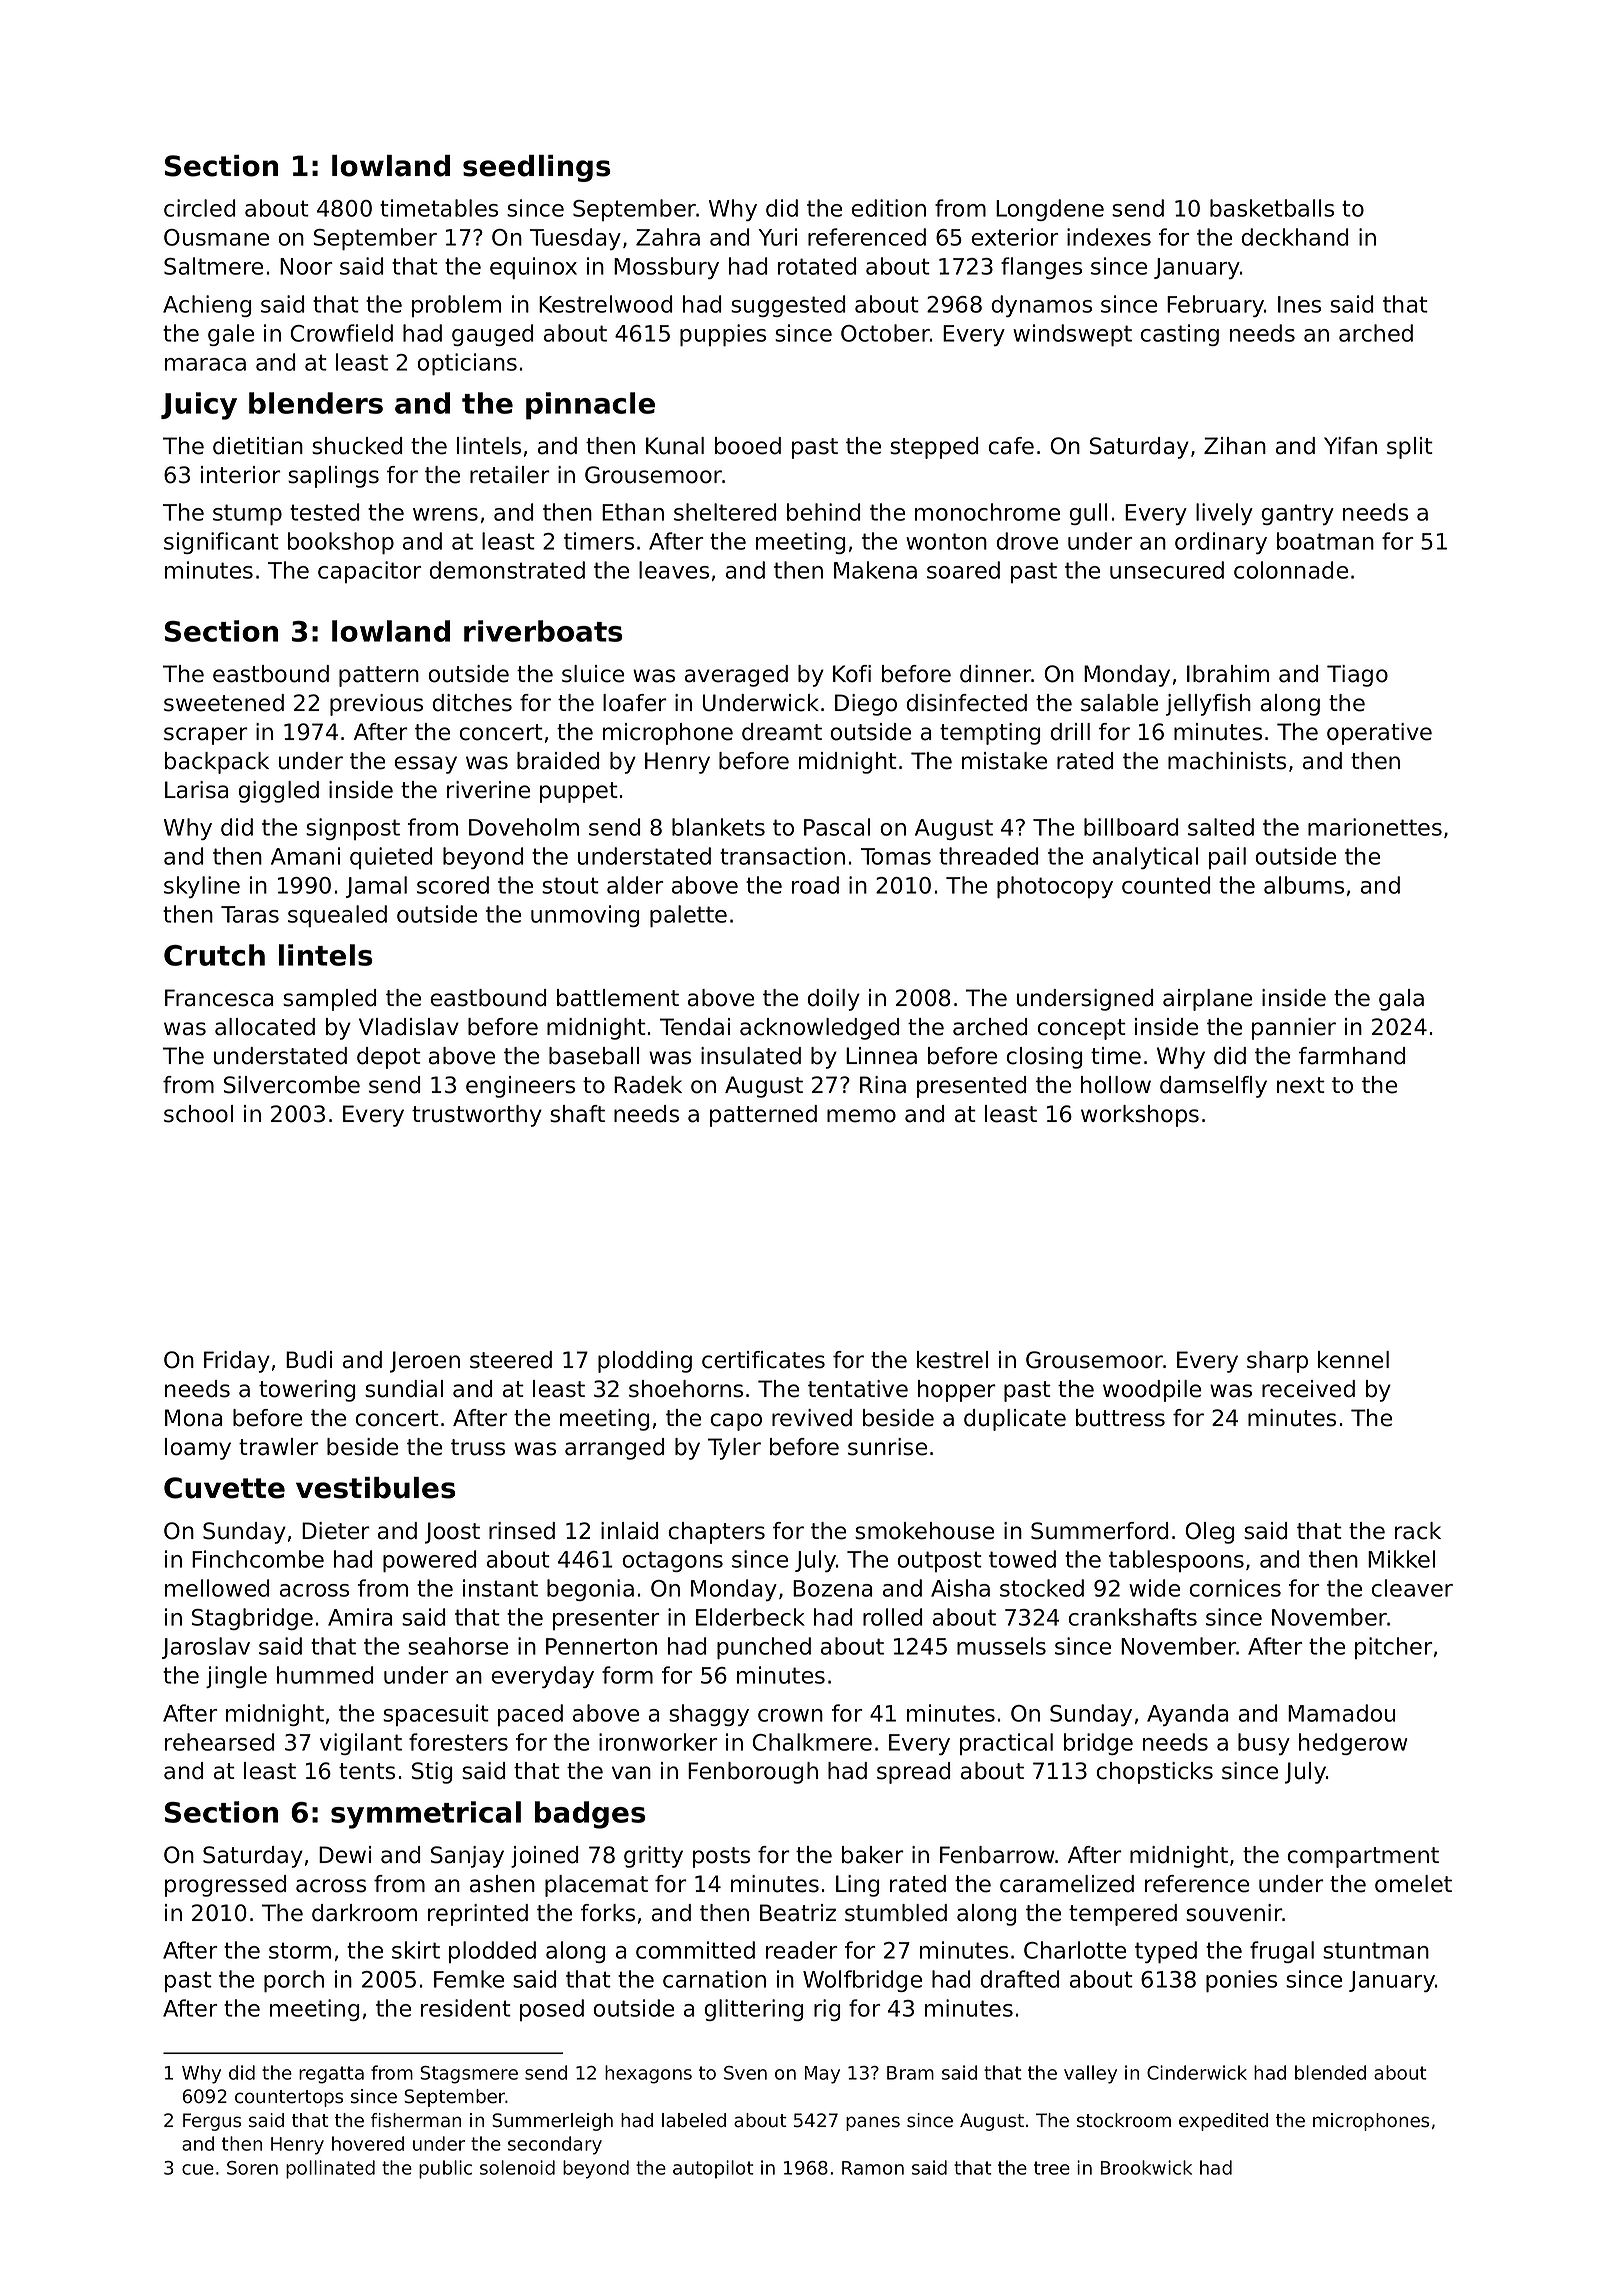 The height and width of the document is (2292, 1620). What do you see at coordinates (200, 208) in the document?
I see `circled` at bounding box center [200, 208].
